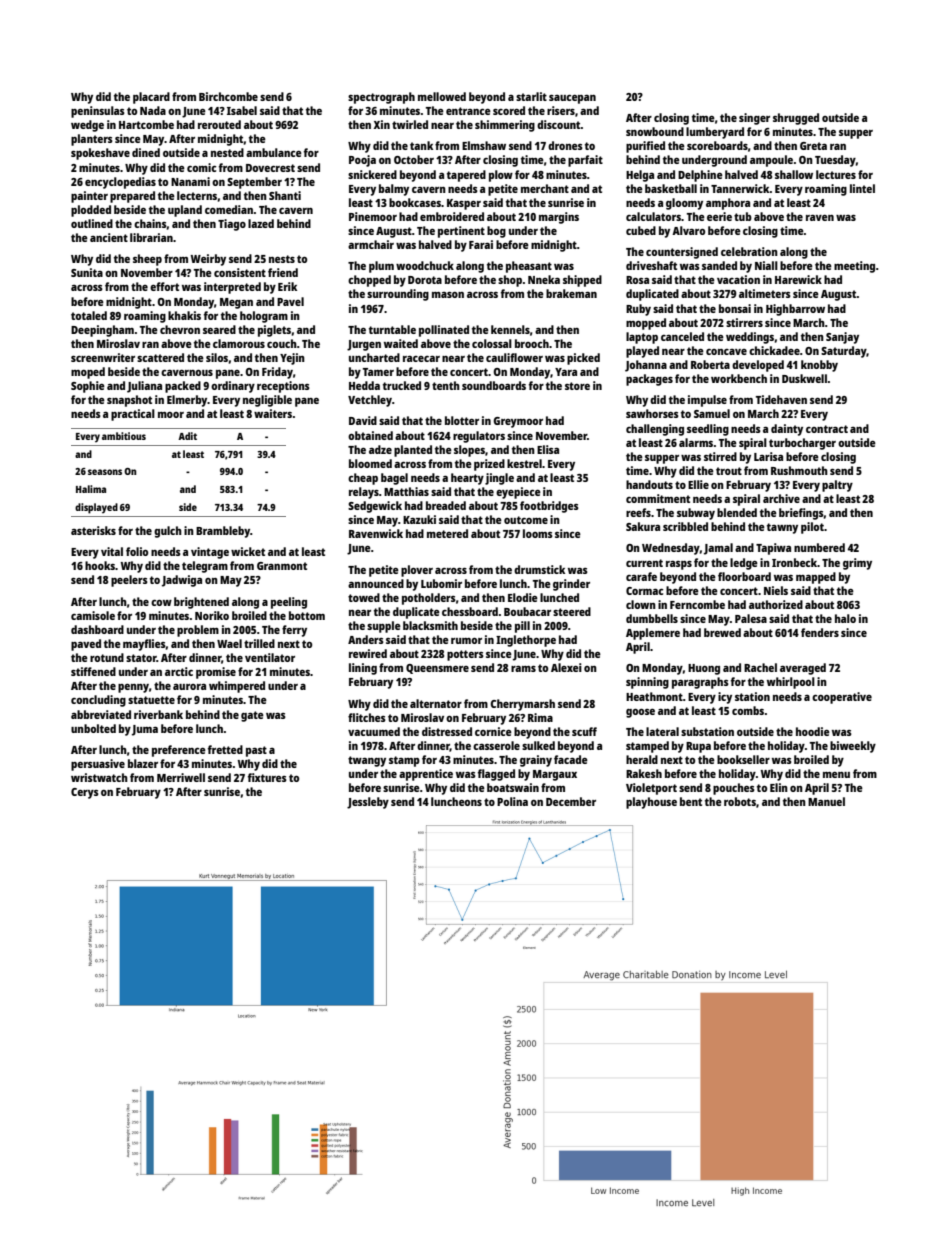 The image size is (952, 1233). Describe the element at coordinates (101, 714) in the screenshot. I see `abbreviated` at that location.
